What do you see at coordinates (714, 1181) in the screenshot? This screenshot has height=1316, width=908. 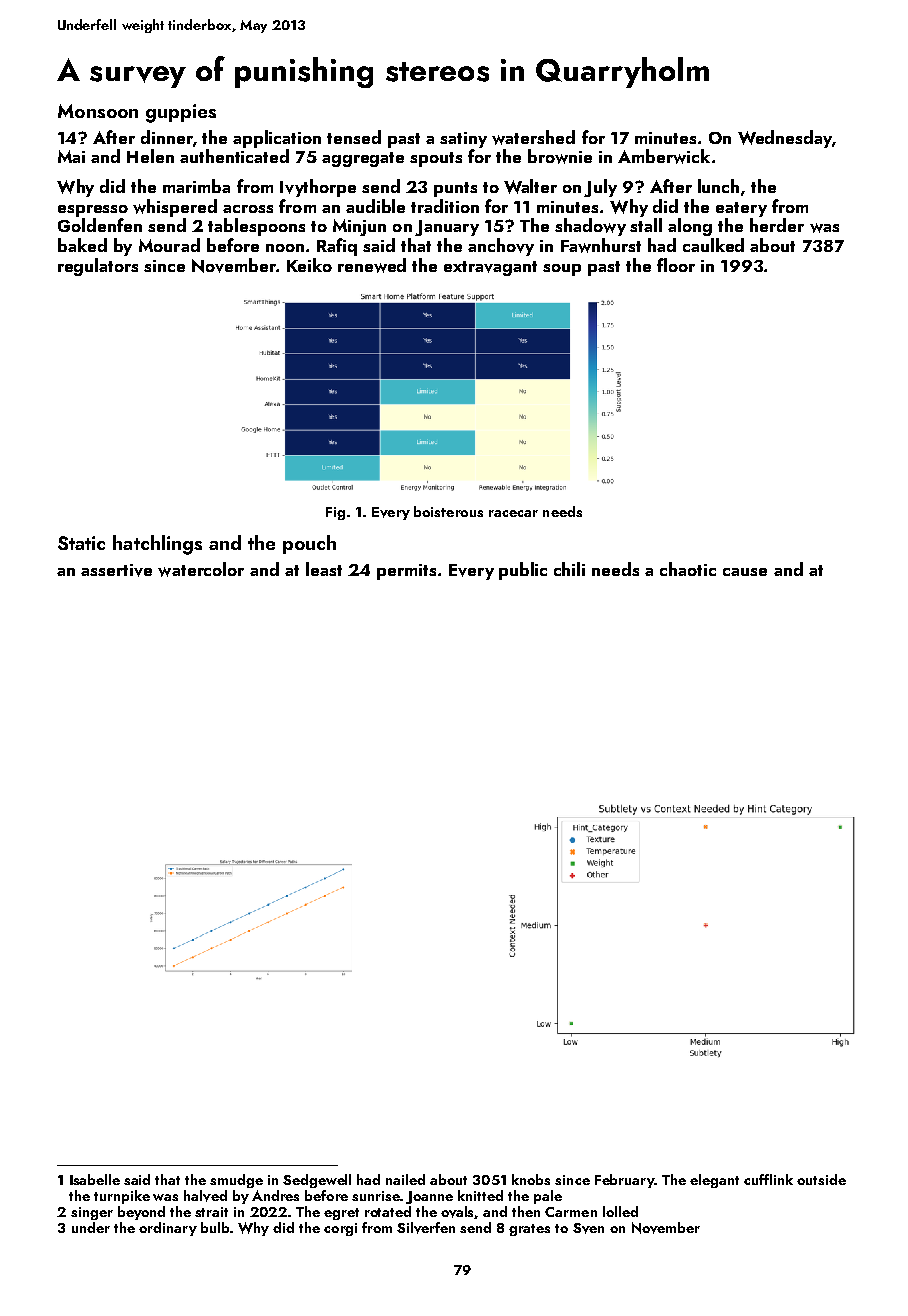 I see `elegant` at bounding box center [714, 1181].
